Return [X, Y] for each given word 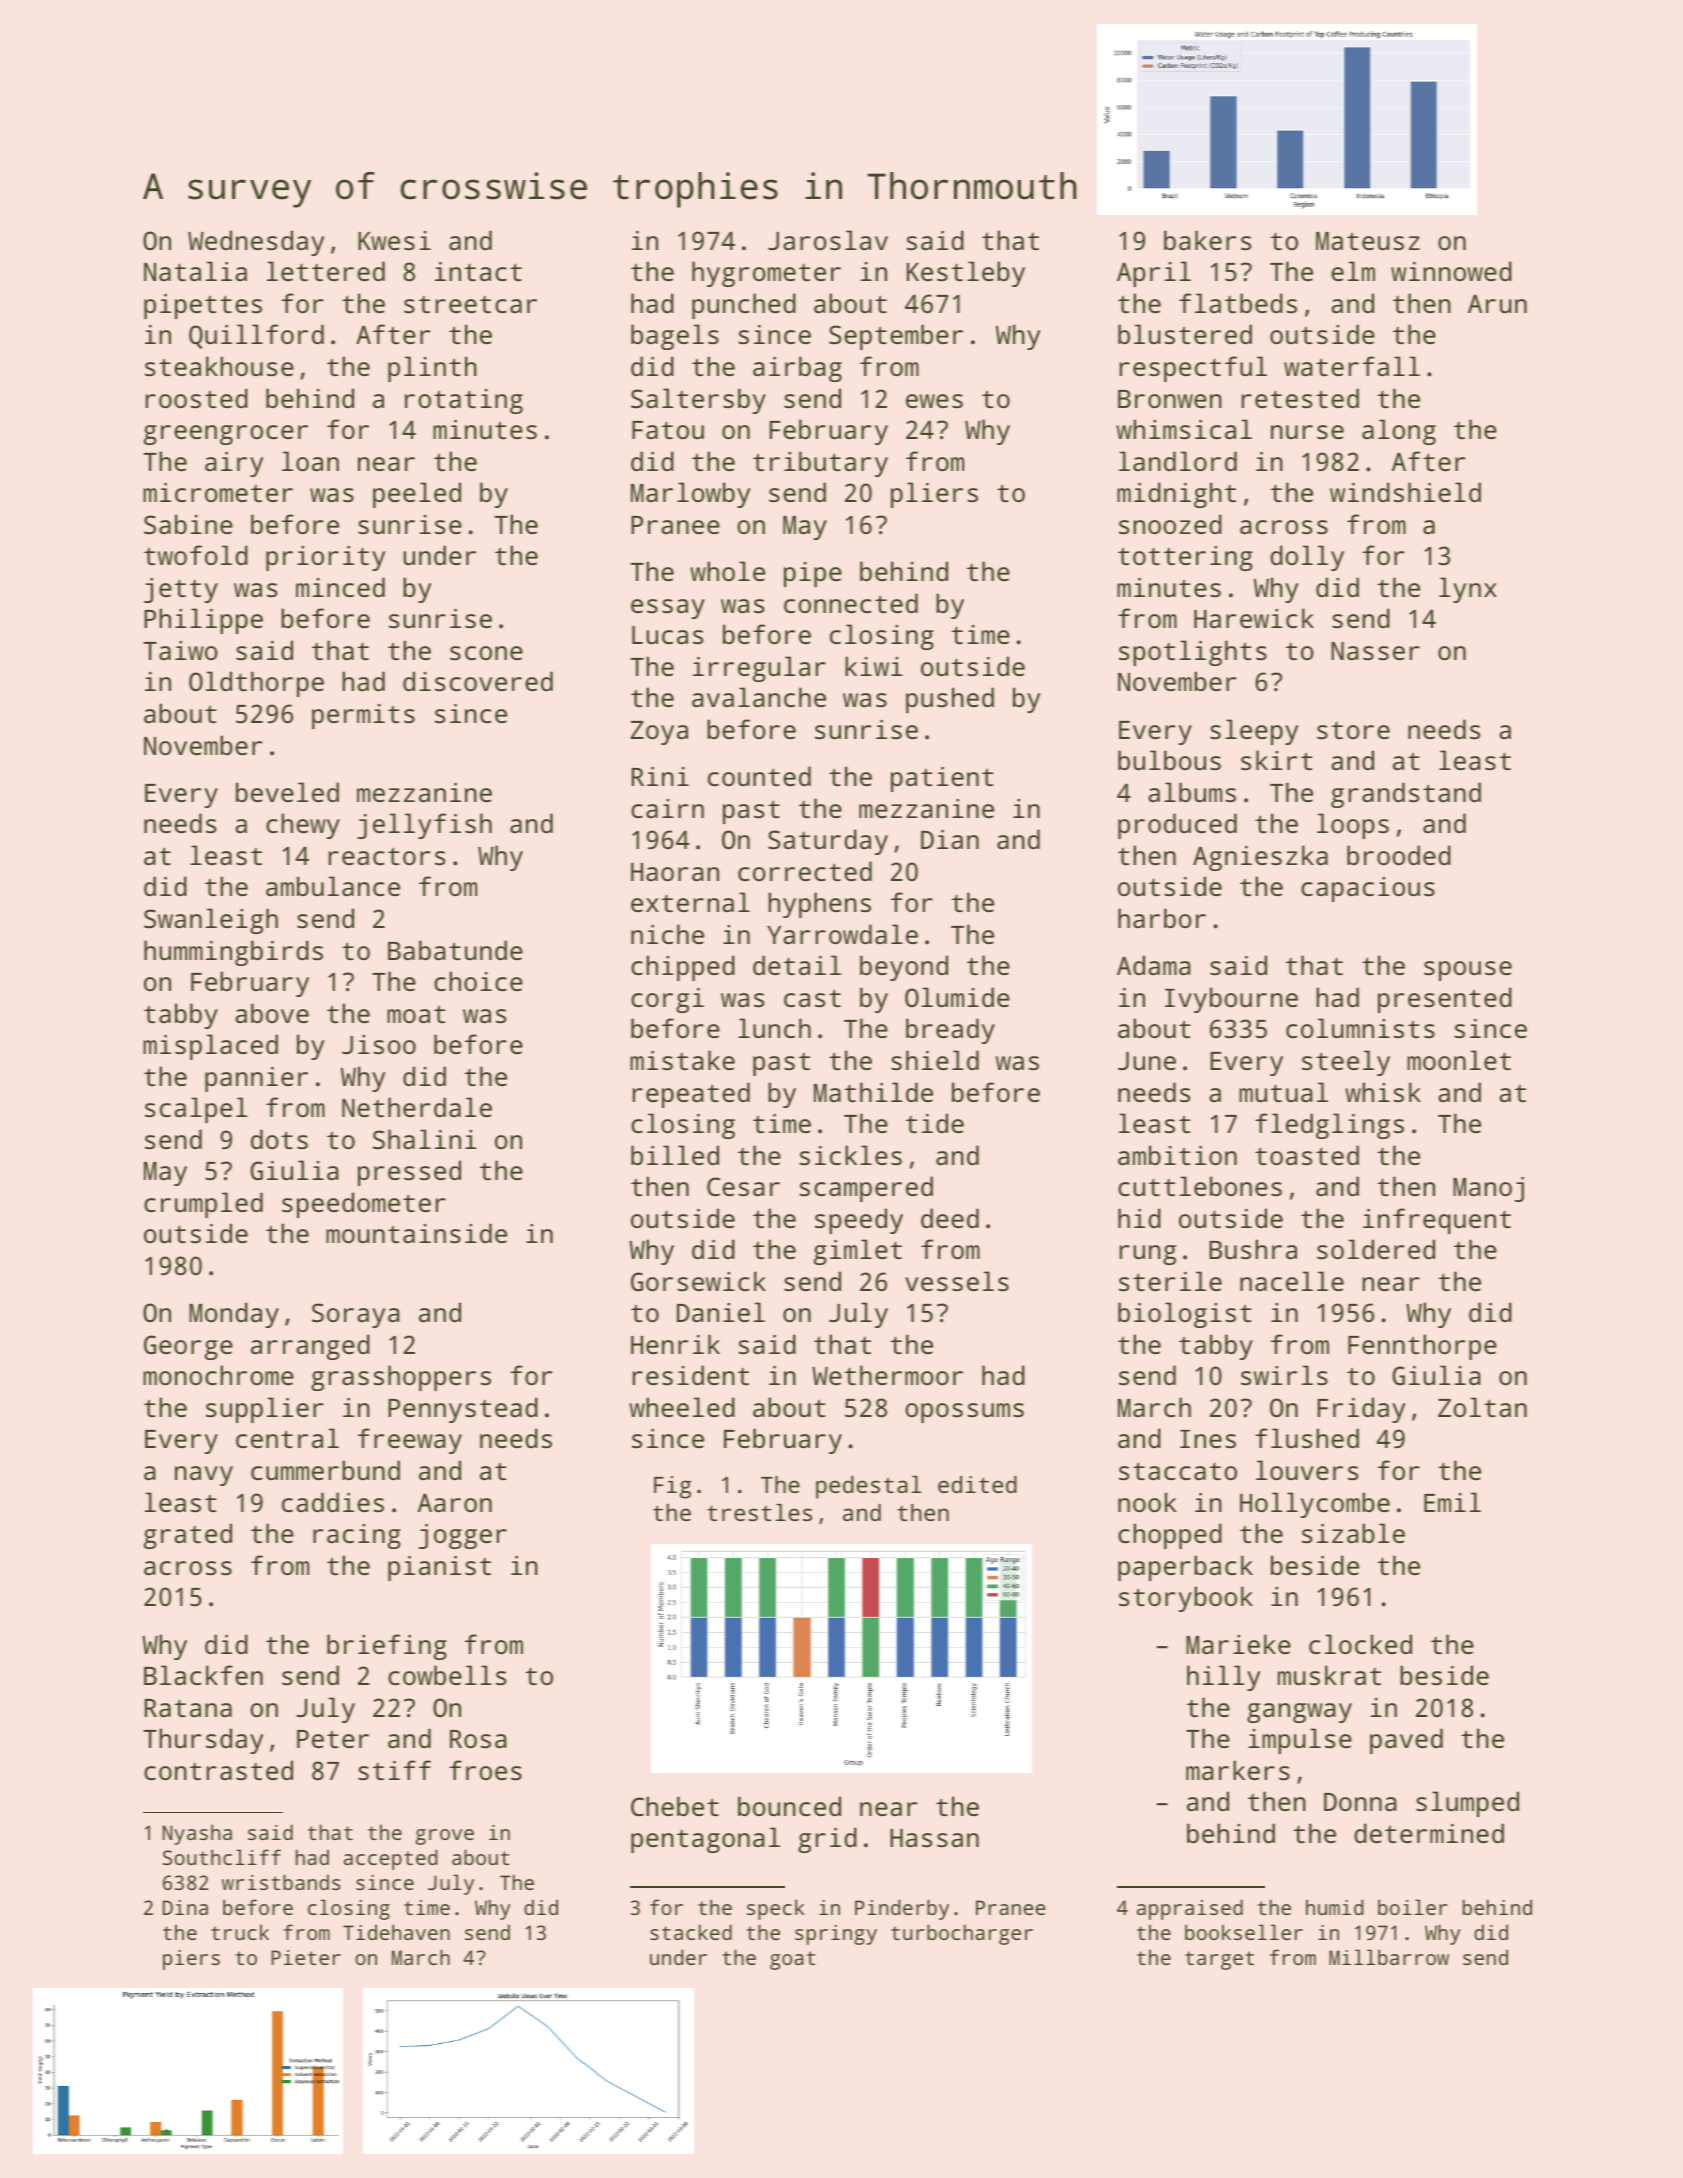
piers [191, 1960]
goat [792, 1960]
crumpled [203, 1205]
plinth [432, 369]
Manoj [1488, 1189]
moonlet [1459, 1060]
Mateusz [1368, 241]
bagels [675, 337]
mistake [682, 1060]
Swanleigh [211, 921]
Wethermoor [887, 1375]
